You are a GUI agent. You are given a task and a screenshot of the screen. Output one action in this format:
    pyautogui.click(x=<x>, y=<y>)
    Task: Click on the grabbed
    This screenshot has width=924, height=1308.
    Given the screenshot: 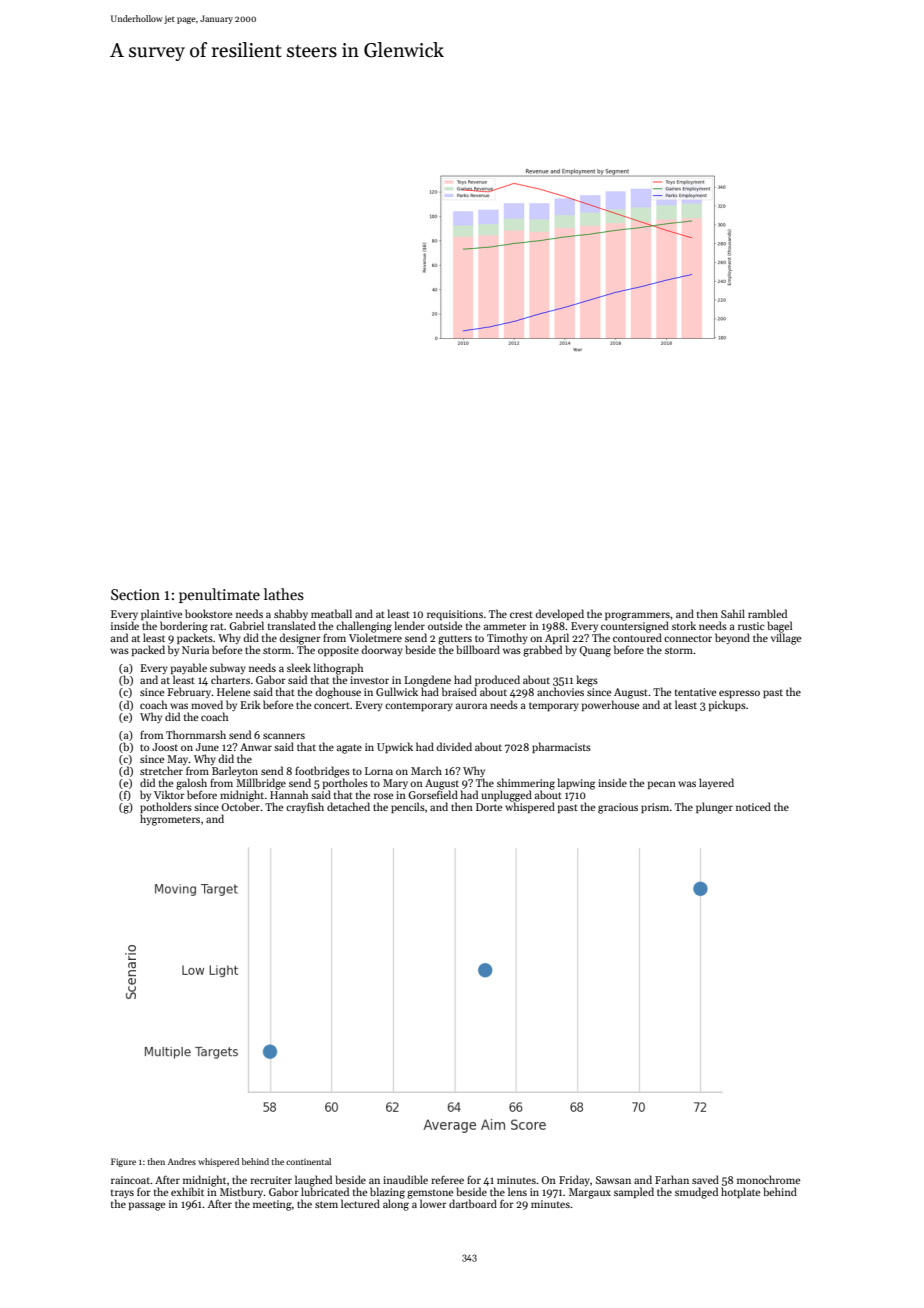 What is the action you would take?
    pyautogui.click(x=542, y=651)
